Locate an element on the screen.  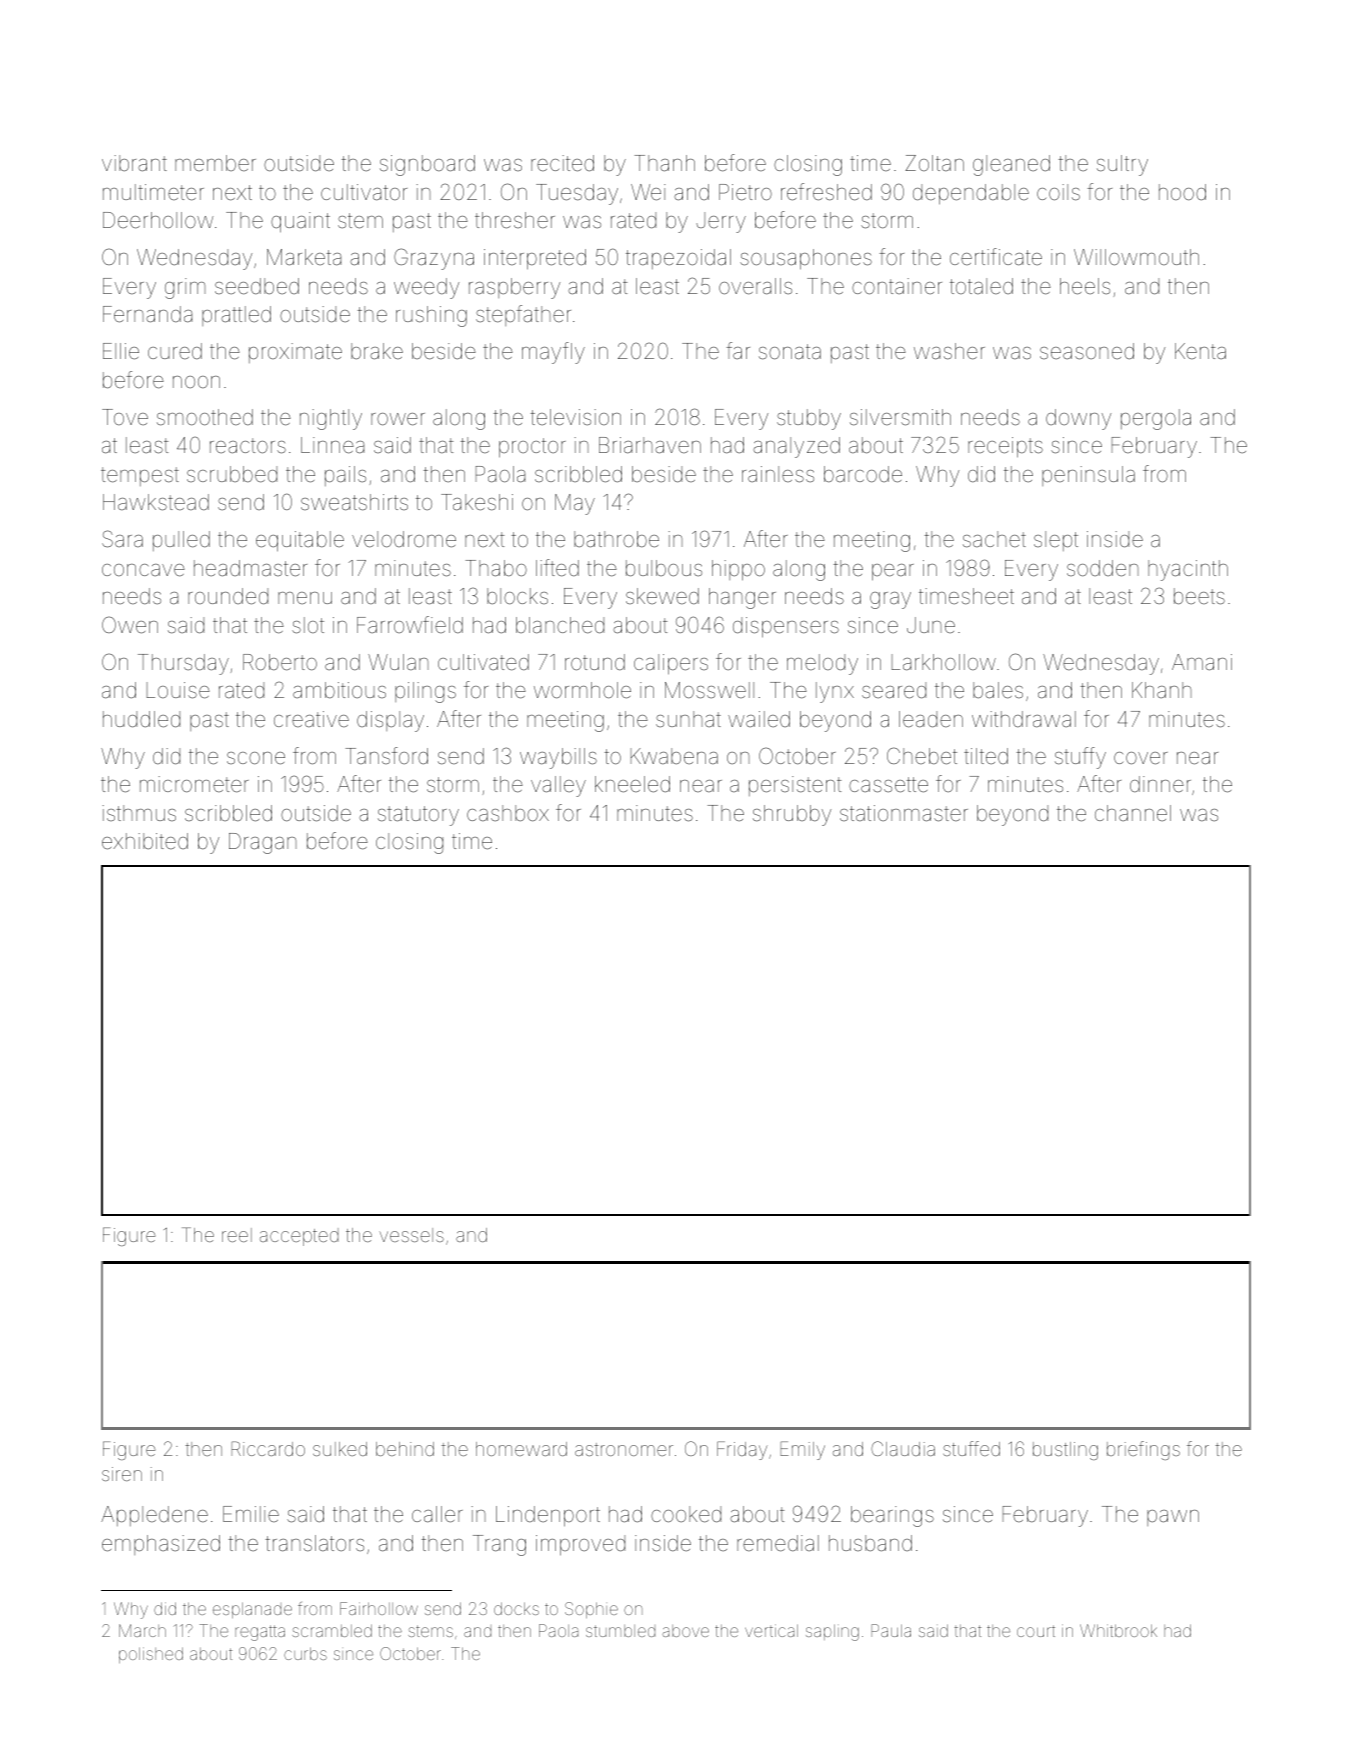
channel is located at coordinates (1133, 813).
